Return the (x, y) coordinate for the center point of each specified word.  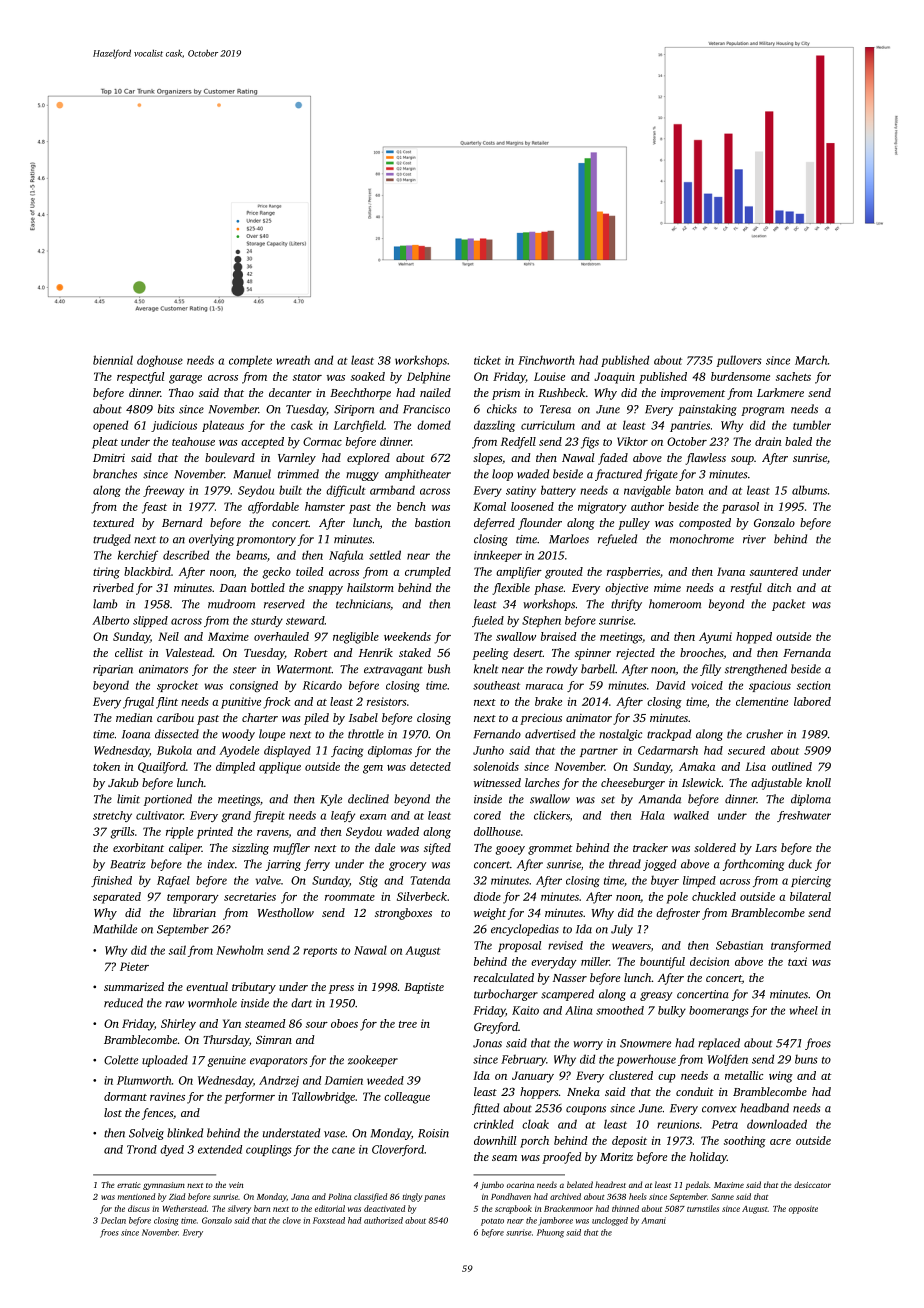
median (134, 717)
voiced (707, 685)
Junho (488, 750)
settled (385, 555)
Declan (113, 1220)
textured (113, 522)
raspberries (633, 573)
